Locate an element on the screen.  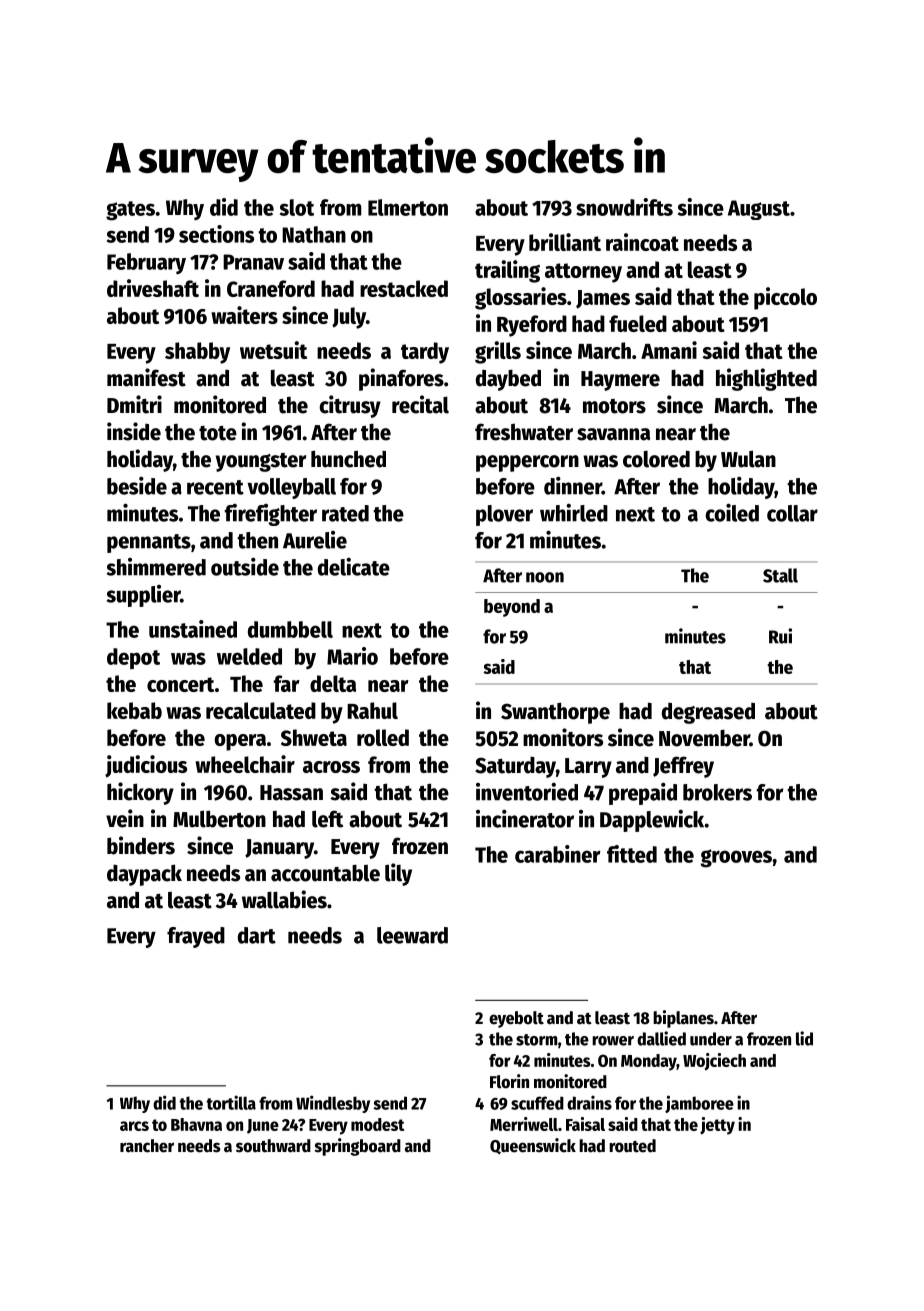
jetty is located at coordinates (717, 1126).
